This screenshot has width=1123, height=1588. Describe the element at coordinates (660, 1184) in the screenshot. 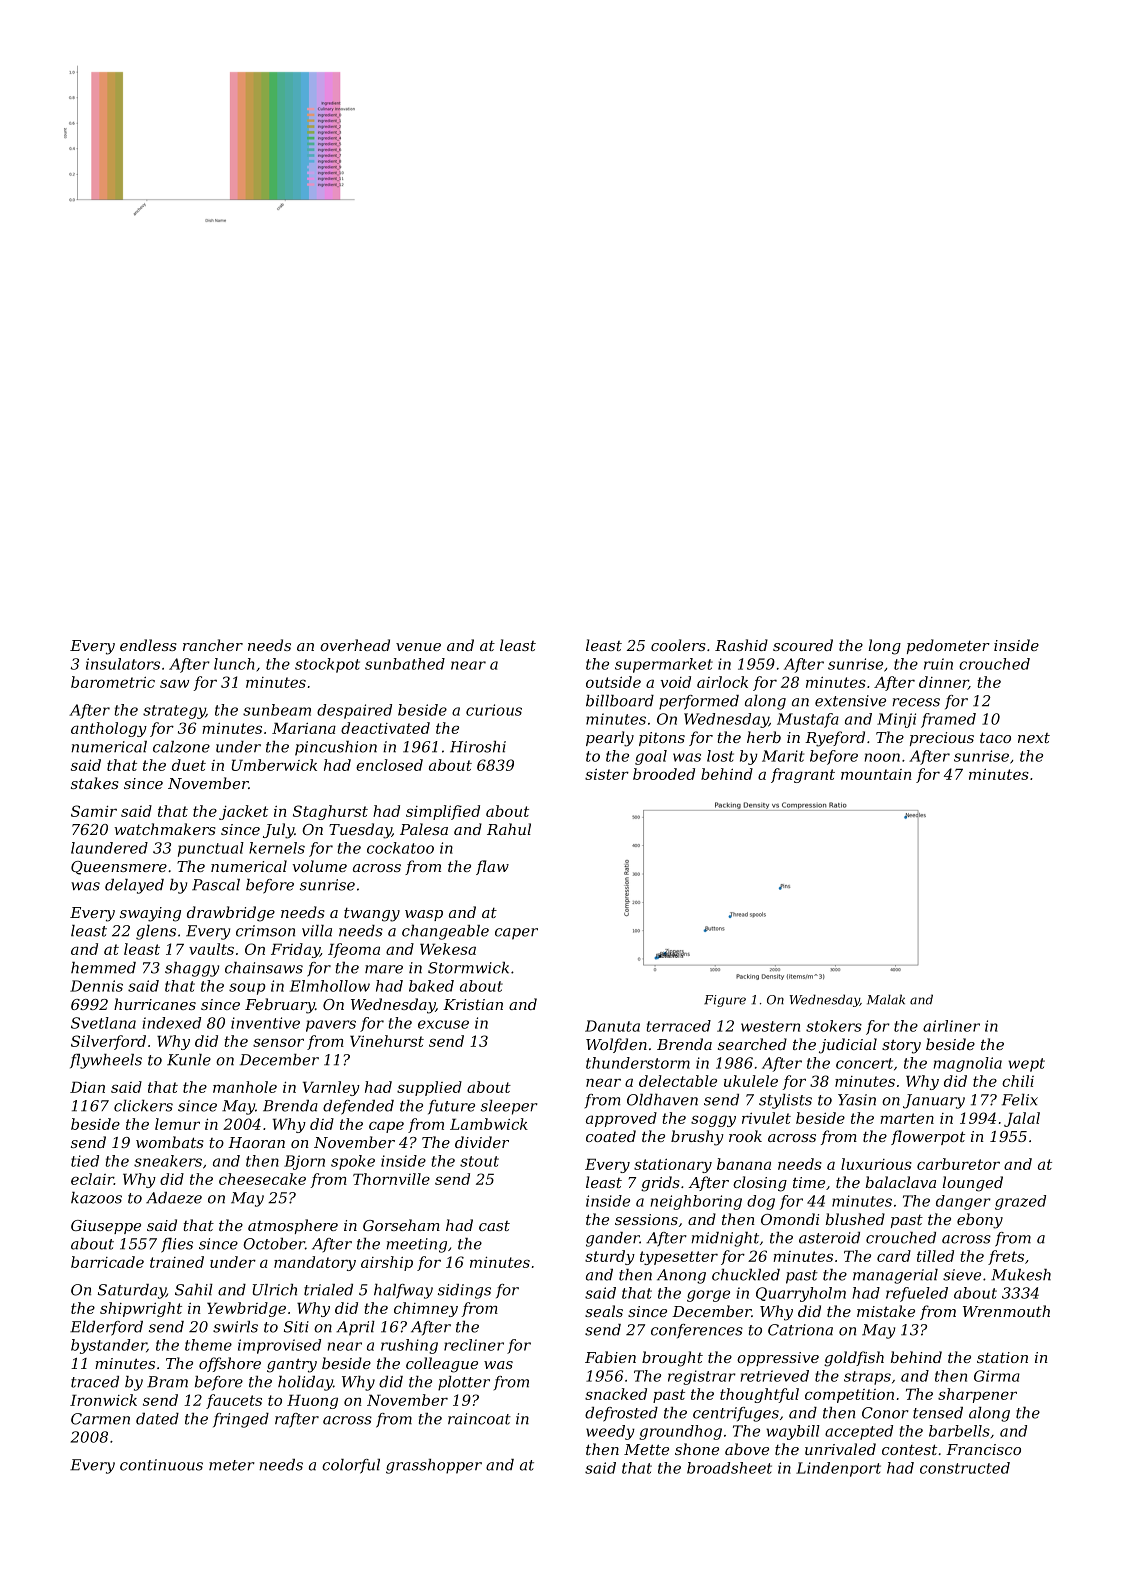

I see `grids` at that location.
